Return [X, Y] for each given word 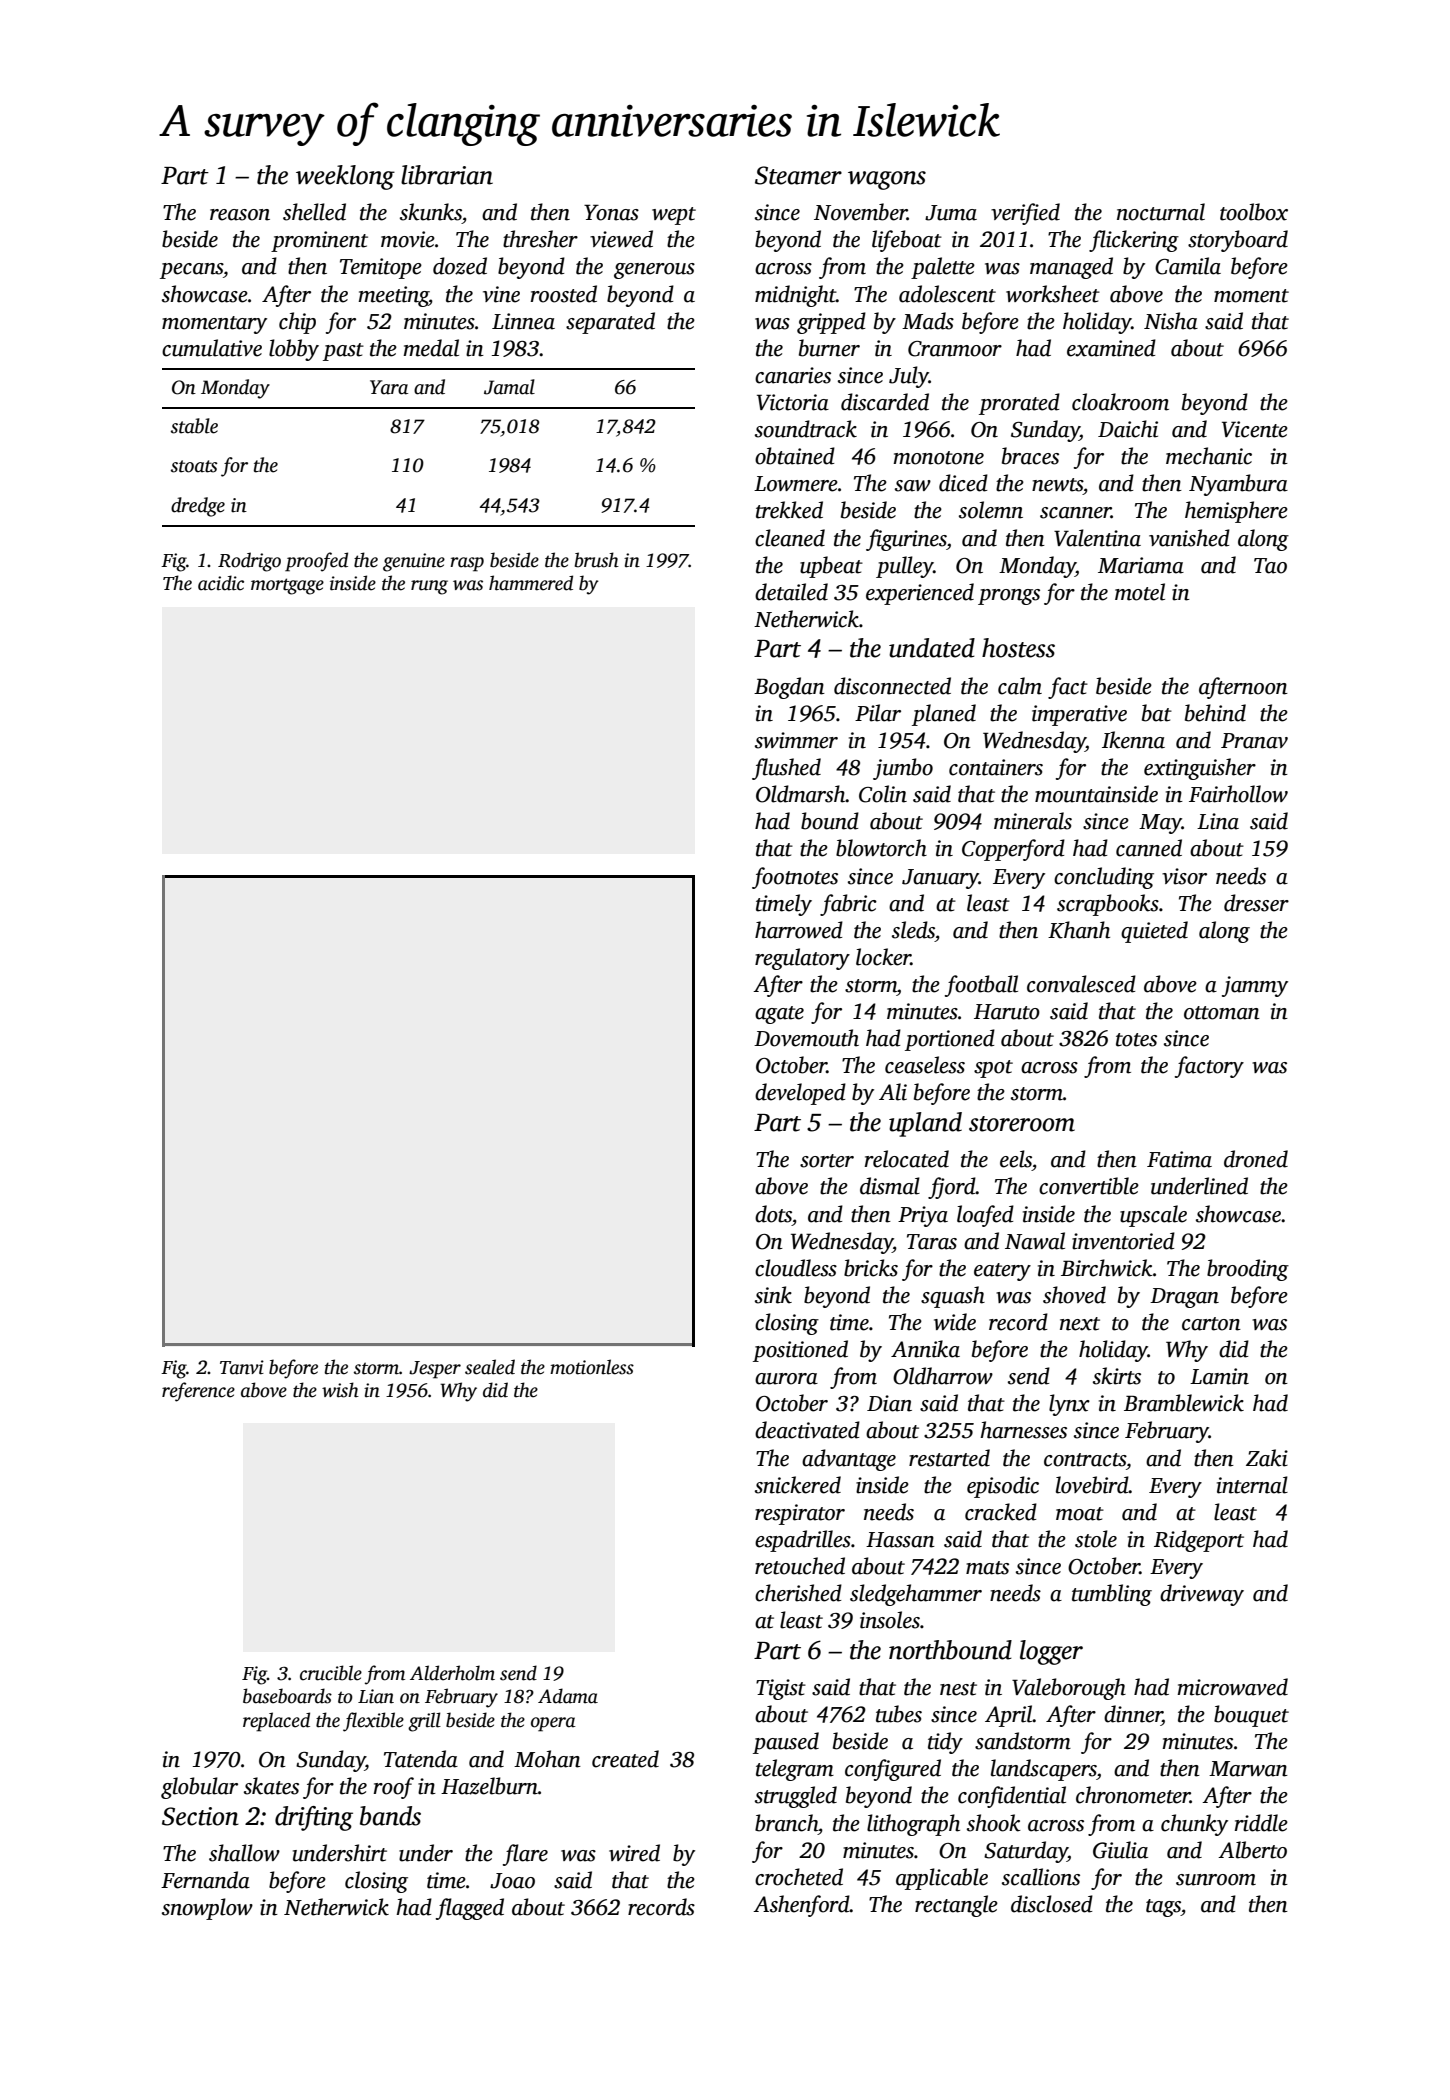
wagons [887, 180]
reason [240, 215]
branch [786, 1823]
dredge [198, 507]
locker [883, 957]
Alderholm [452, 1673]
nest [958, 1689]
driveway [1202, 1595]
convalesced [1081, 984]
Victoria [793, 402]
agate [779, 1015]
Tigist [781, 1689]
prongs [1009, 597]
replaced [276, 1722]
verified [1025, 214]
